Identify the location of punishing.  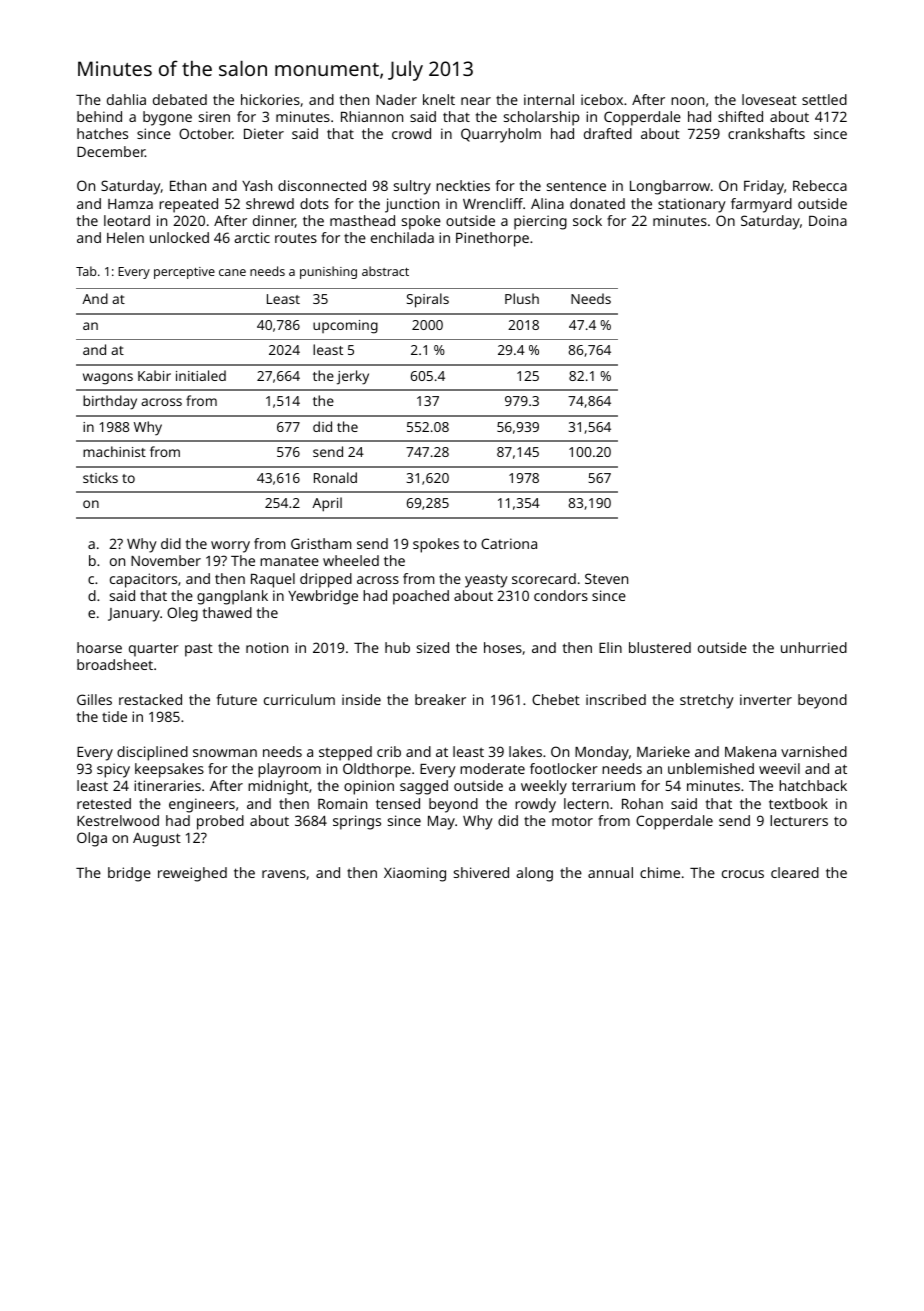
(328, 272).
